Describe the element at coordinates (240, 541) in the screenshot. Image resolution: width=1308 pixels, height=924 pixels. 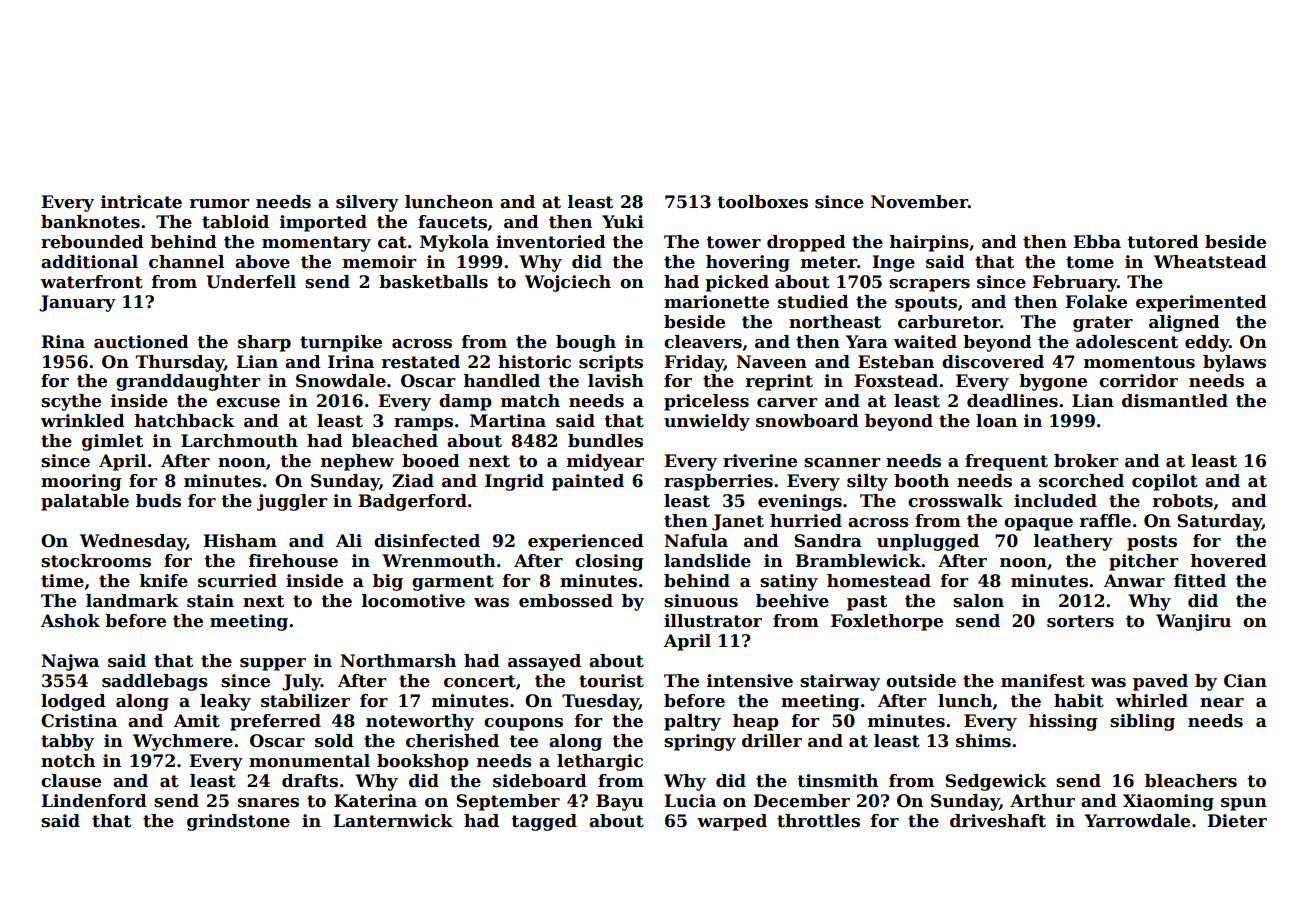
I see `Hisham` at that location.
